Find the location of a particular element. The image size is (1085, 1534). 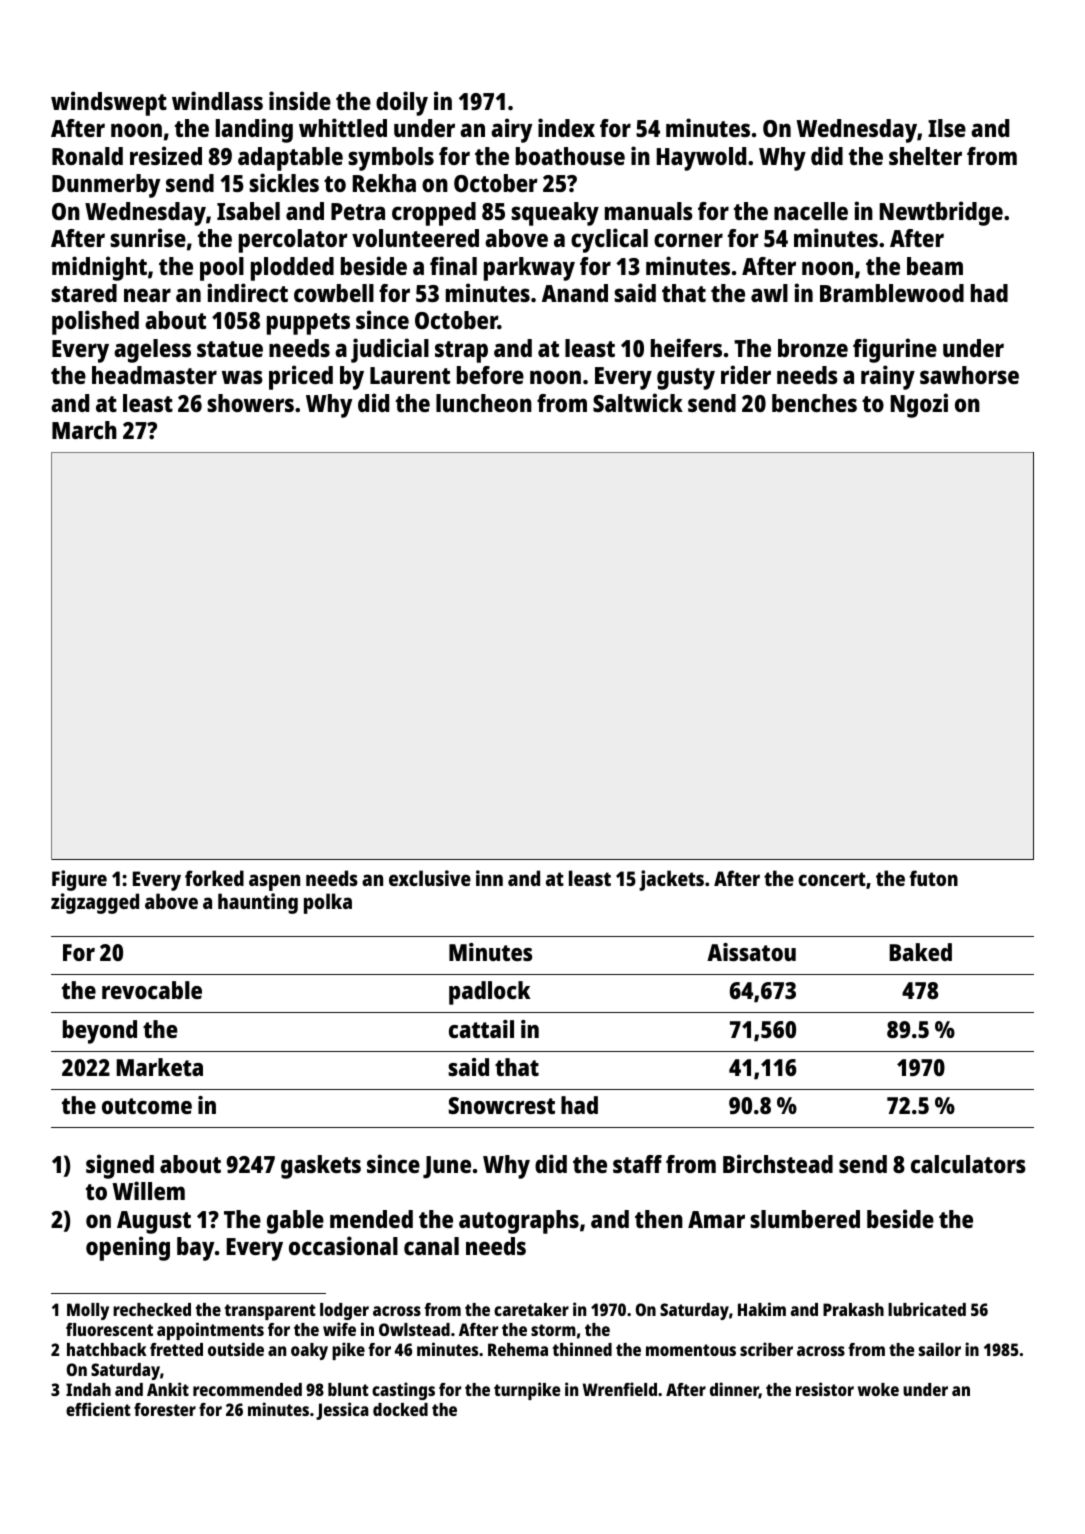

calculators is located at coordinates (968, 1164).
